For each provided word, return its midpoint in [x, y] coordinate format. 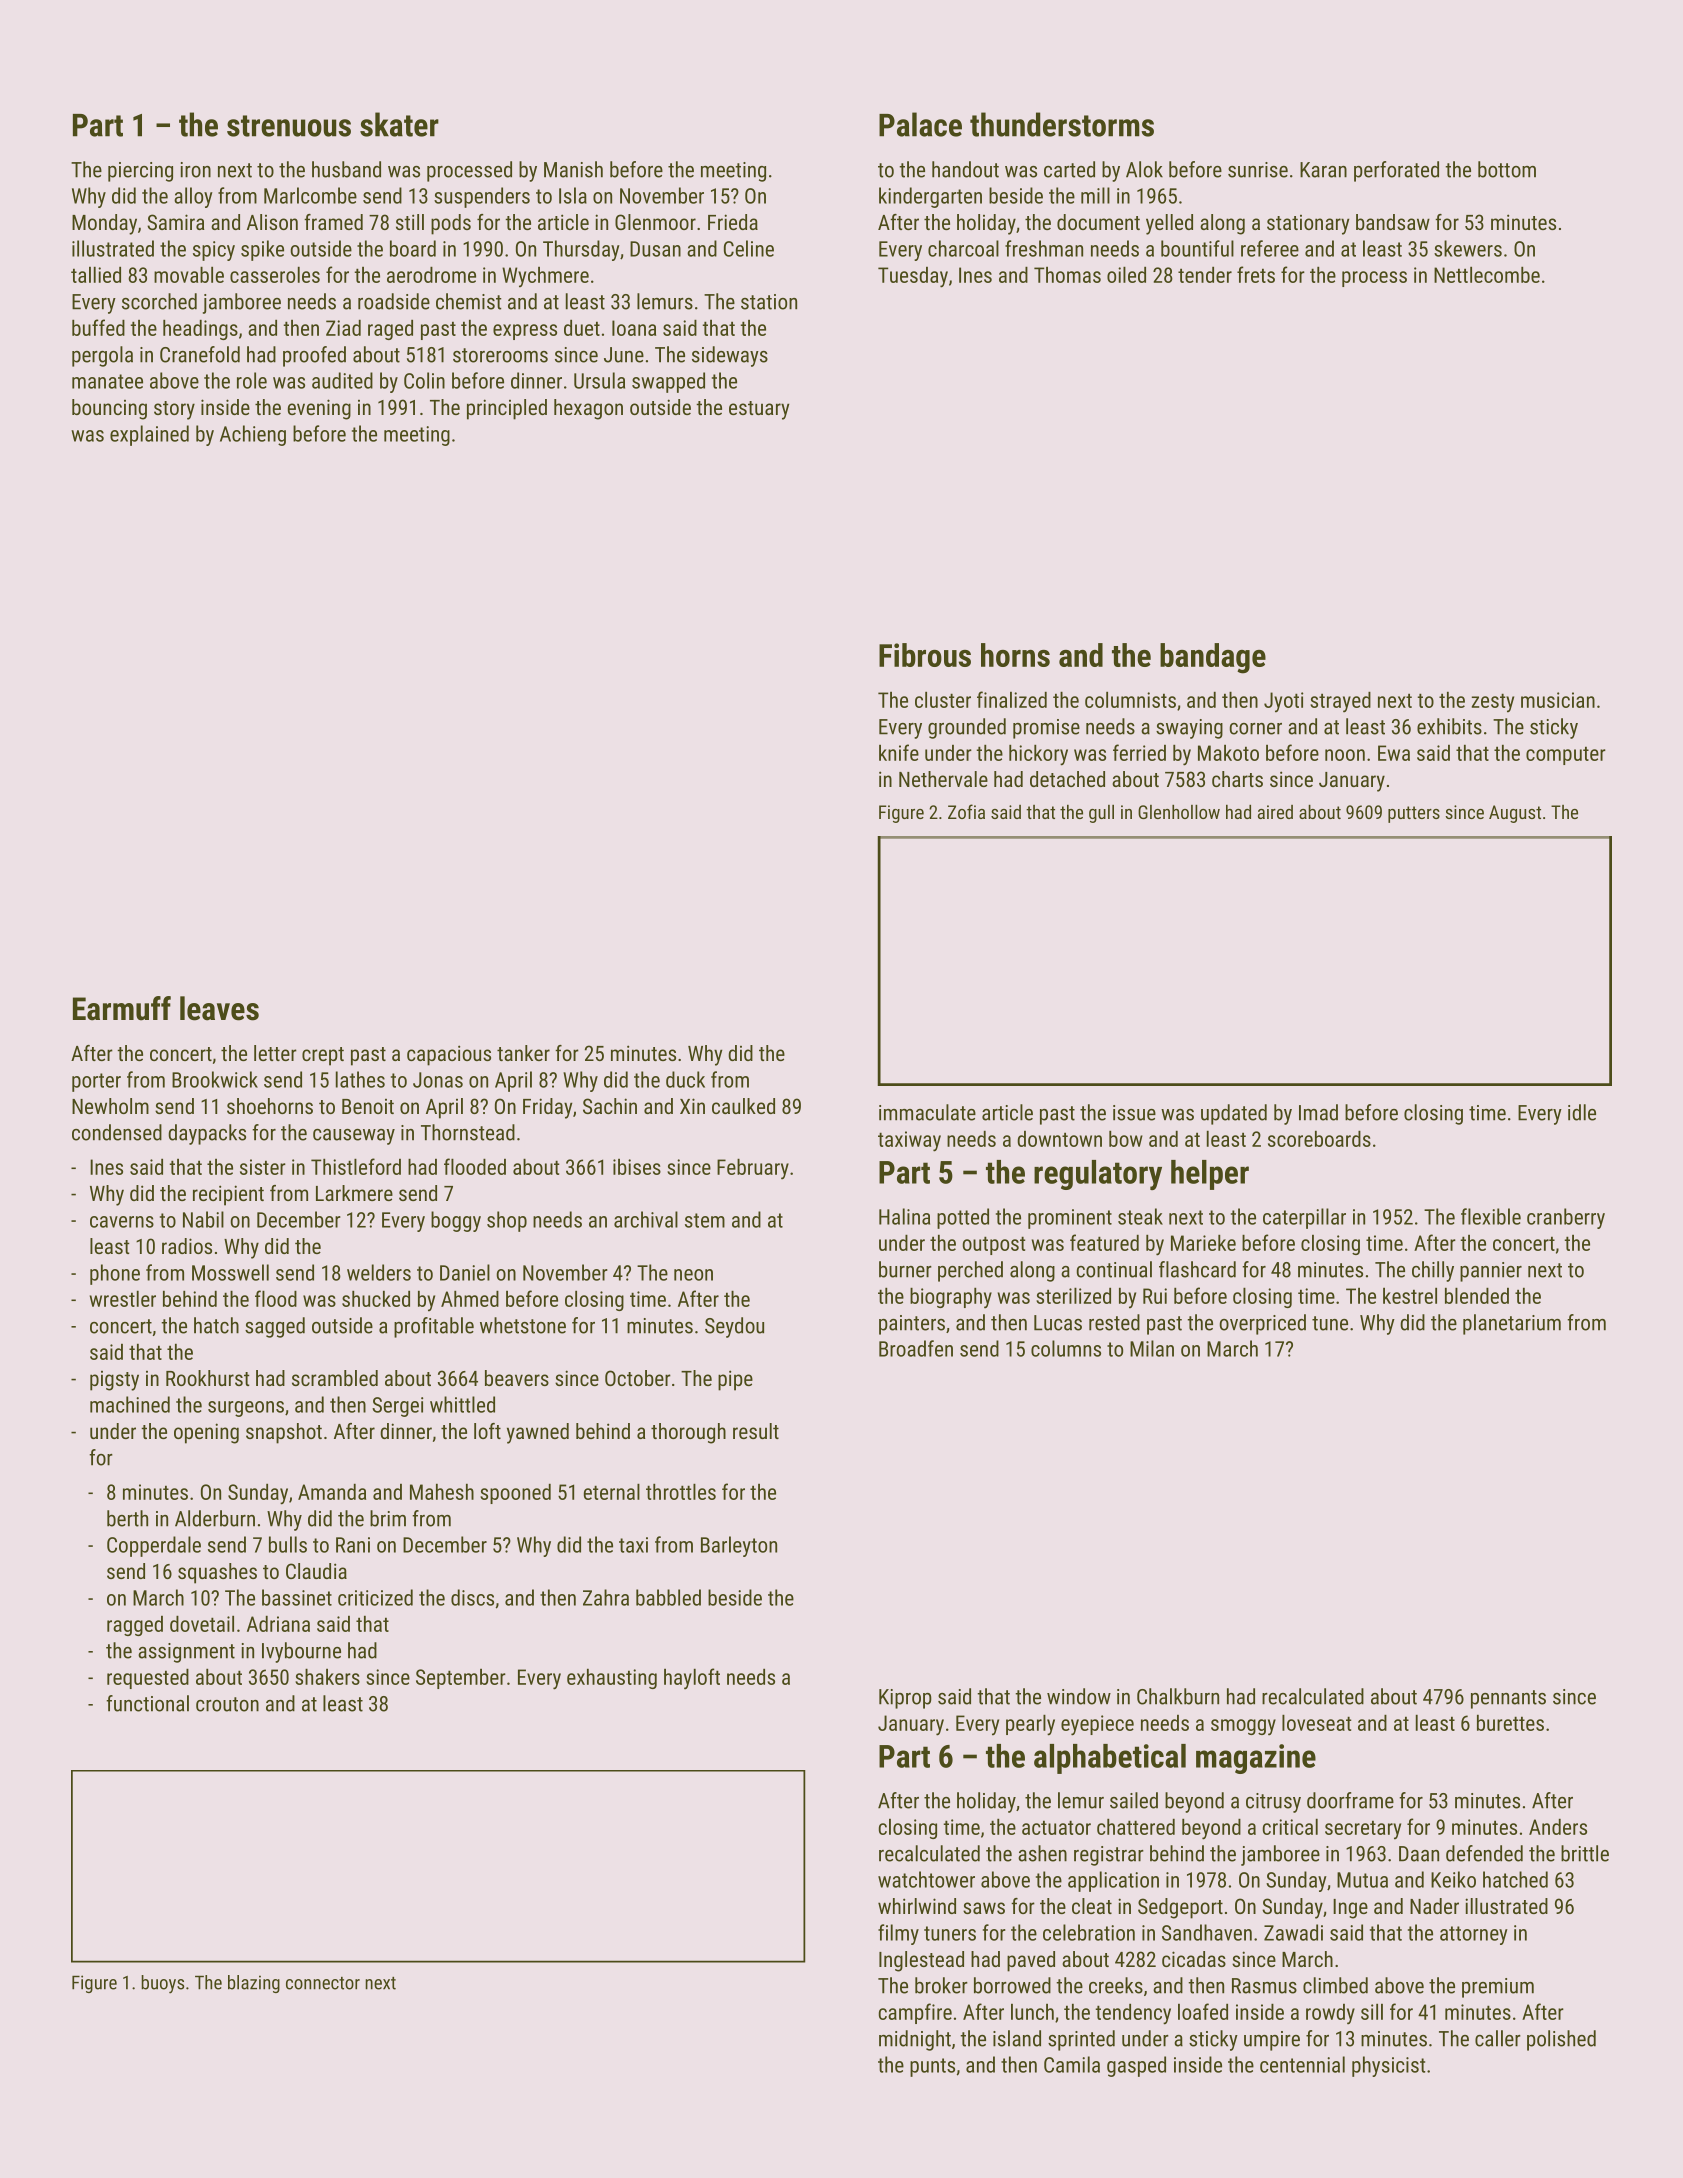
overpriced [1262, 1324]
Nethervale [943, 779]
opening [206, 1433]
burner [905, 1269]
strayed [1340, 702]
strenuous [289, 126]
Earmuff [122, 1008]
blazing [254, 1984]
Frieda [733, 222]
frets [1256, 274]
